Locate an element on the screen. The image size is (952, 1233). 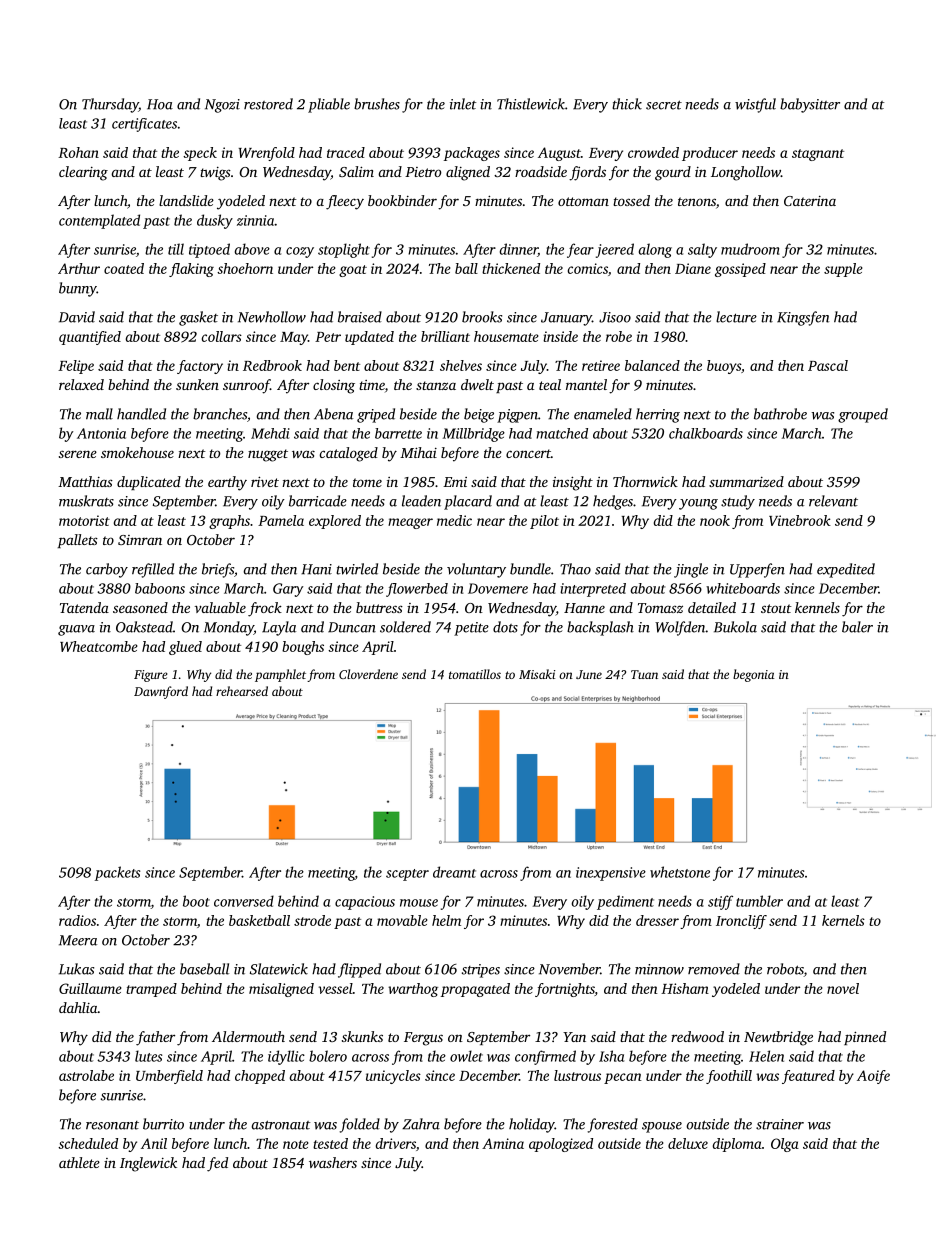
Dawnford is located at coordinates (161, 692).
